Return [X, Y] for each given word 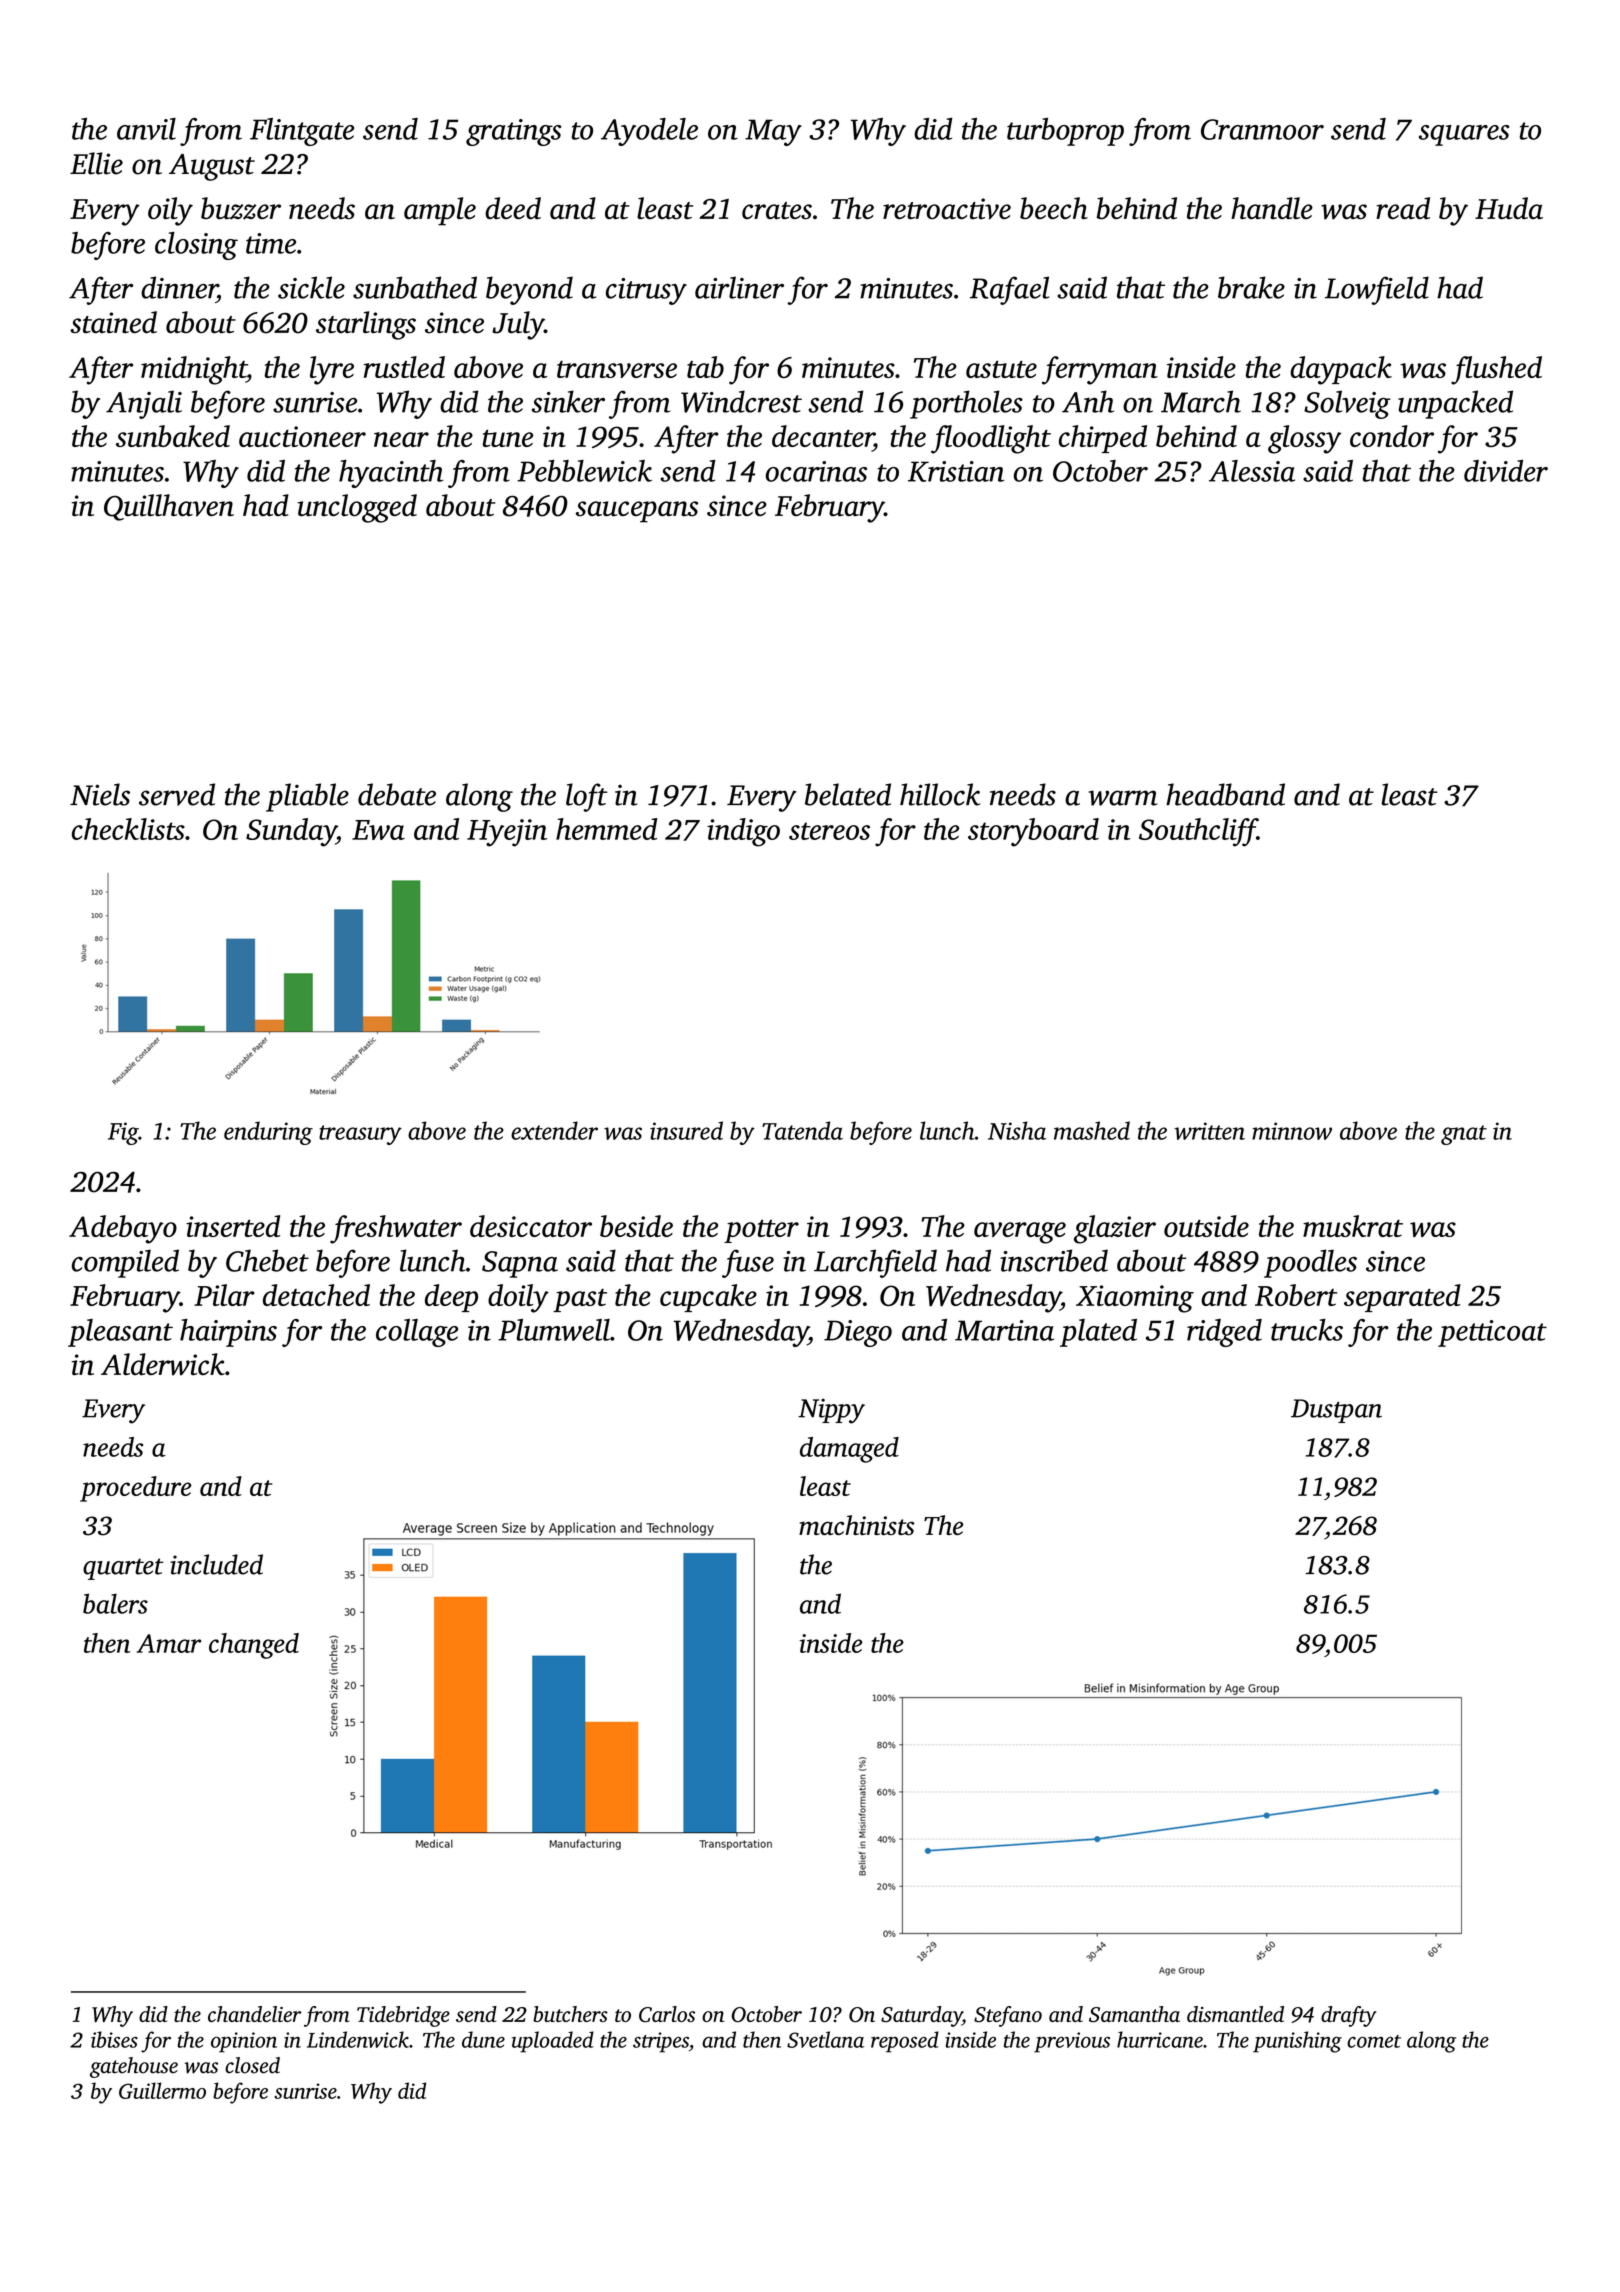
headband [1225, 794]
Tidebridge [403, 2016]
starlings [366, 325]
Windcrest [741, 401]
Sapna [520, 1264]
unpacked [1455, 404]
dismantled [1235, 2014]
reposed [905, 2042]
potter [761, 1231]
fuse [748, 1263]
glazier [1115, 1229]
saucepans [637, 512]
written [1209, 1131]
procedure [135, 1489]
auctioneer [302, 436]
